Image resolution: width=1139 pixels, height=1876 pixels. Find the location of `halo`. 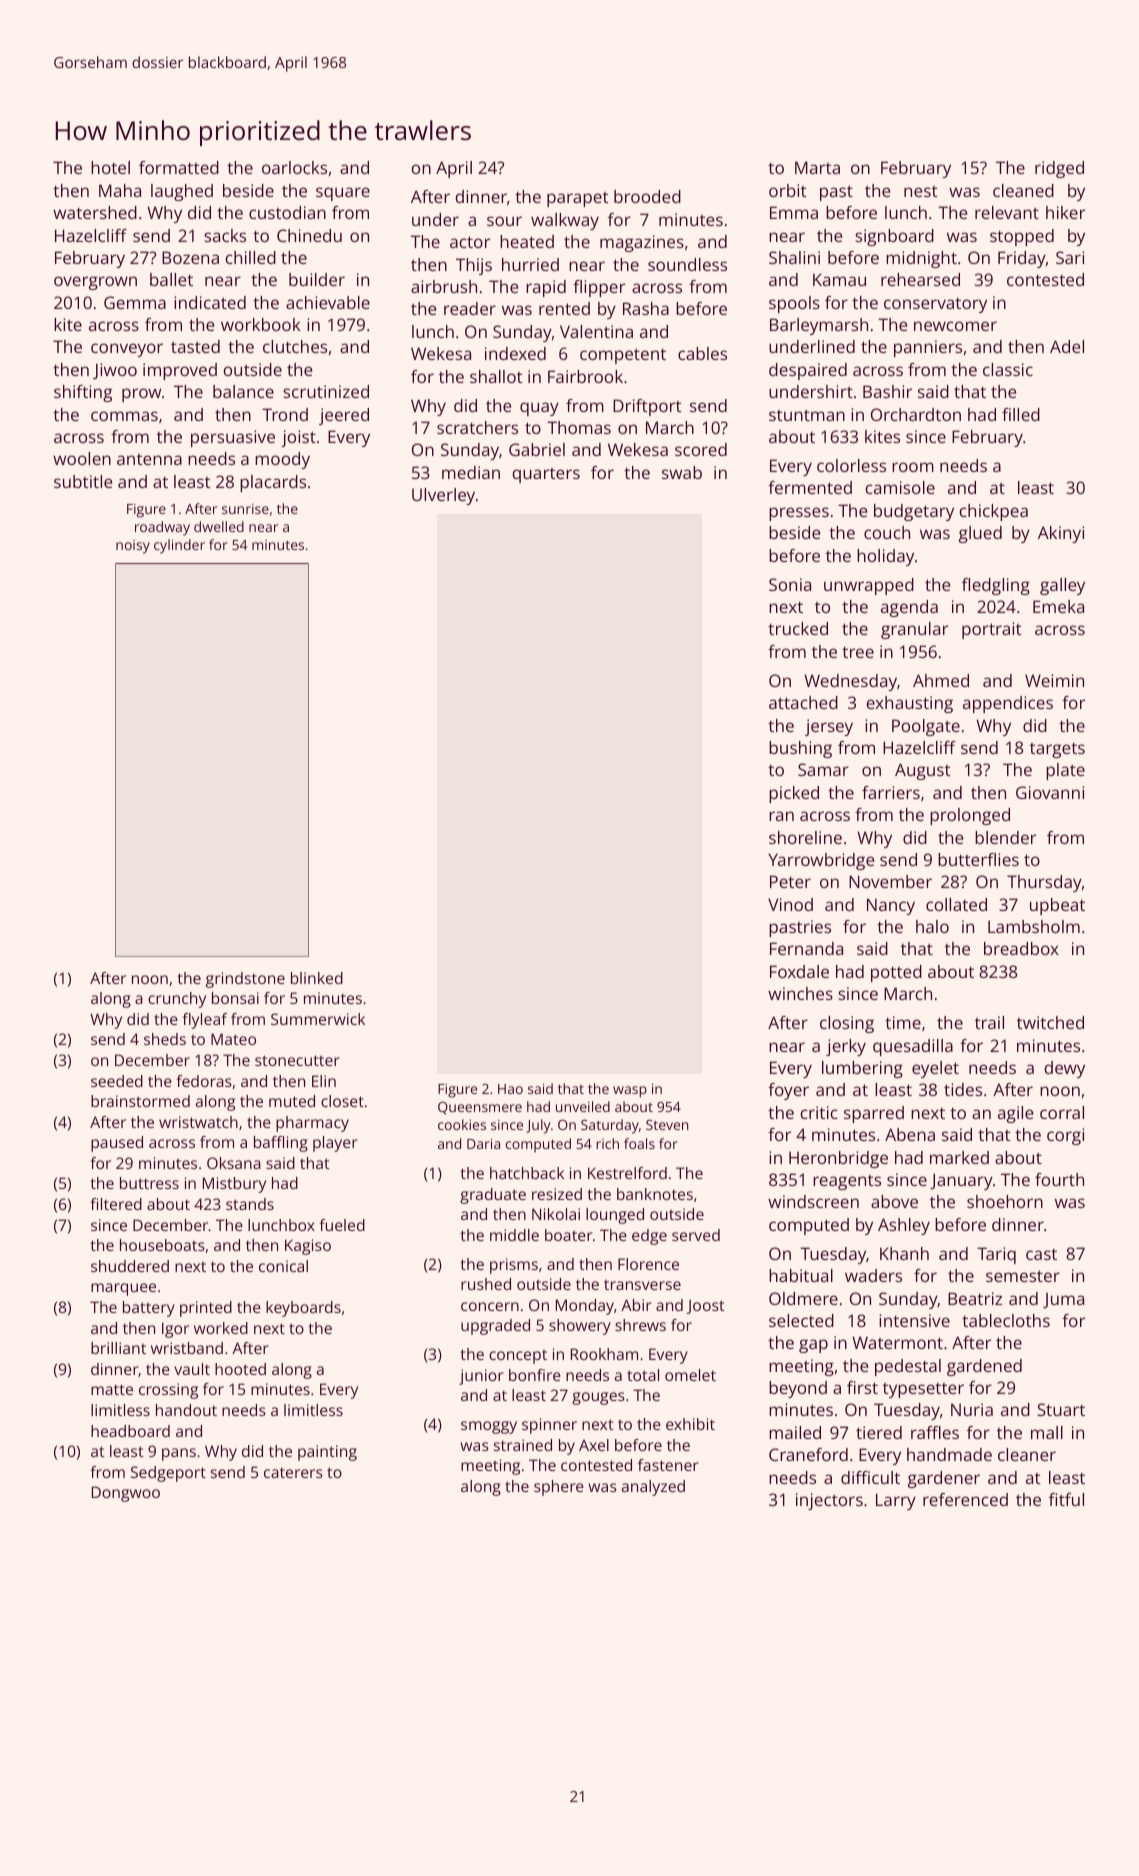

halo is located at coordinates (932, 926).
